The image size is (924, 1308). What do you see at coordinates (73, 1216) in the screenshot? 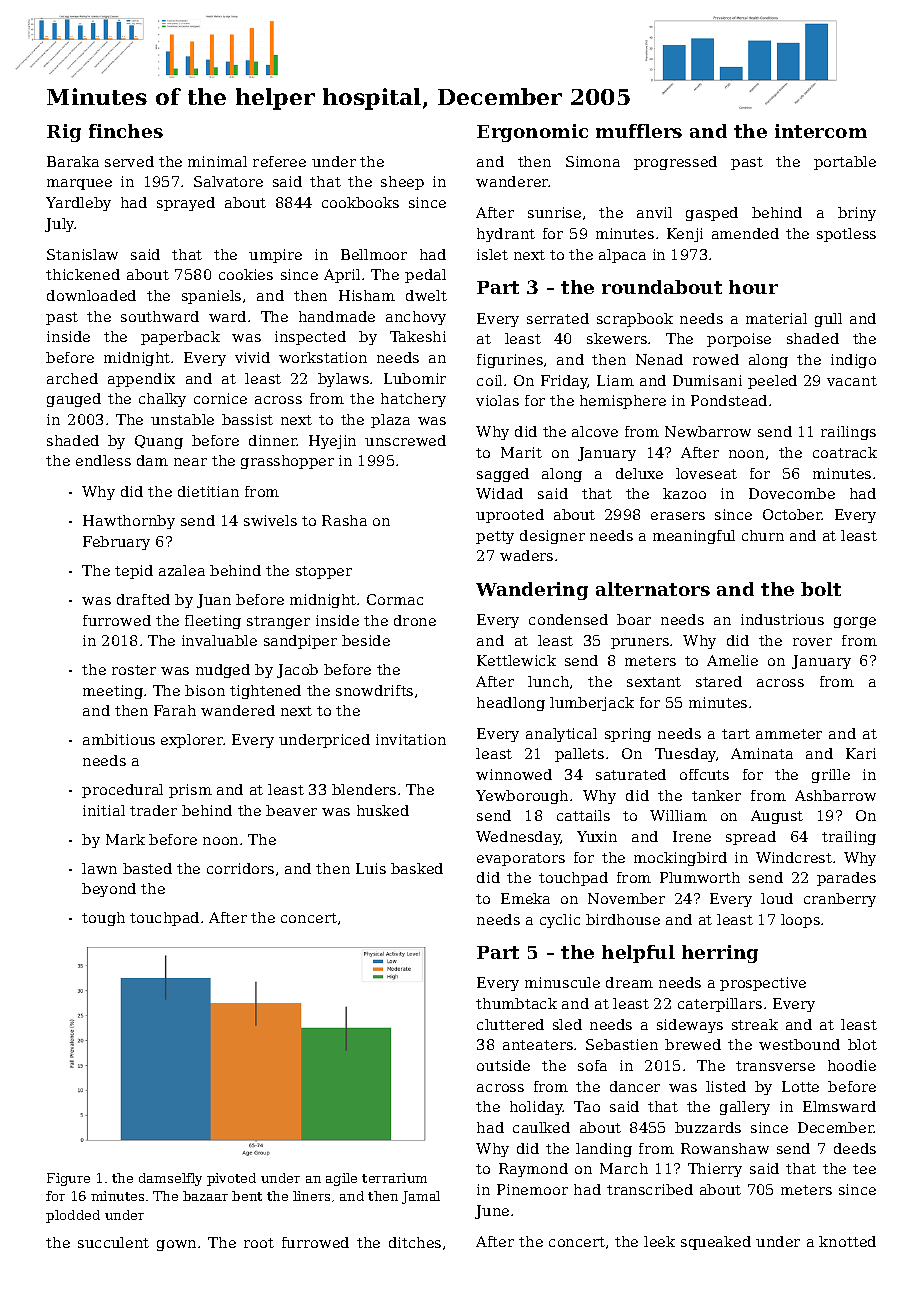
I see `plodded` at bounding box center [73, 1216].
